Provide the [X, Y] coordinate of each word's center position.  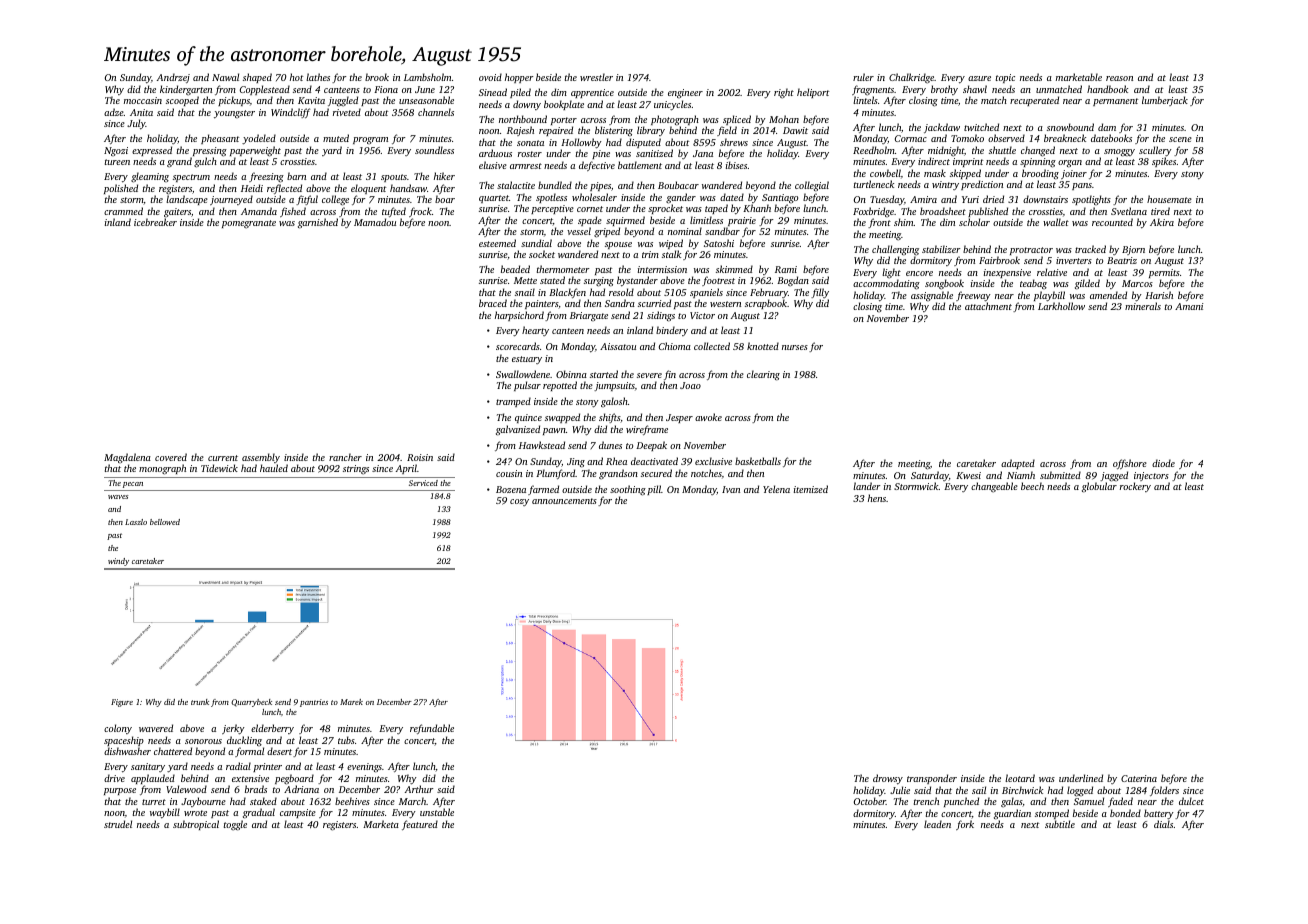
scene [1180, 139]
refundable [432, 729]
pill [654, 490]
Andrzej [173, 78]
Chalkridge [911, 78]
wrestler [596, 77]
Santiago [780, 198]
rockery [1135, 487]
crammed [123, 211]
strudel [118, 824]
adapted [1018, 464]
